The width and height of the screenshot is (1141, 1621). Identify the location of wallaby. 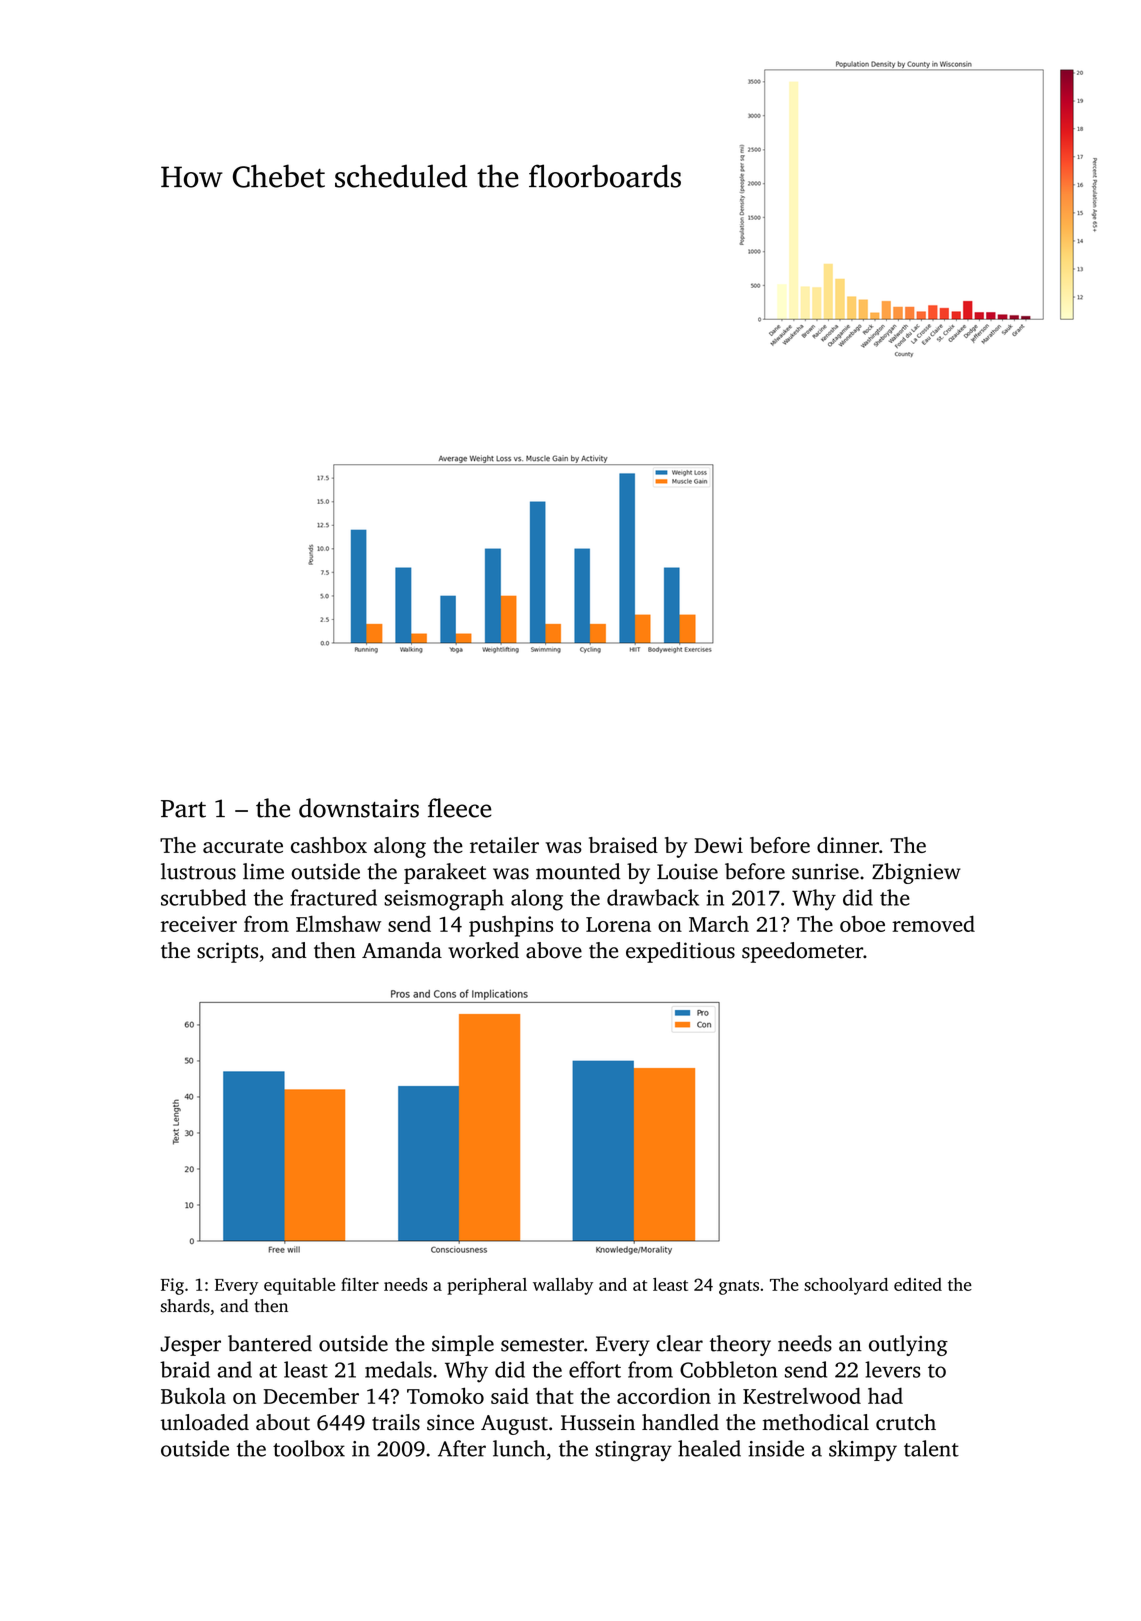
(563, 1286).
